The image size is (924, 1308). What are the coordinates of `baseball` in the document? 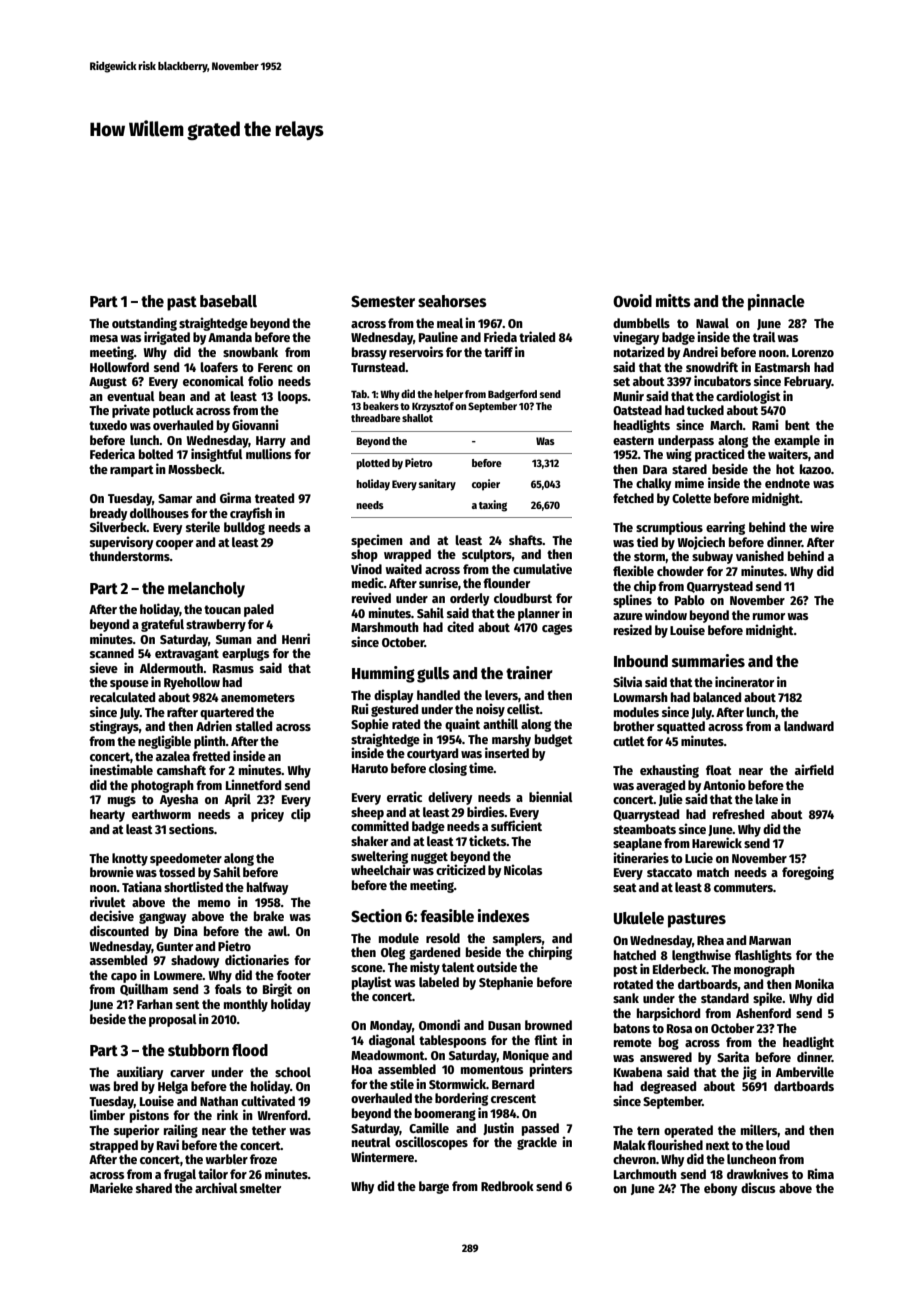 It's located at (228, 301).
